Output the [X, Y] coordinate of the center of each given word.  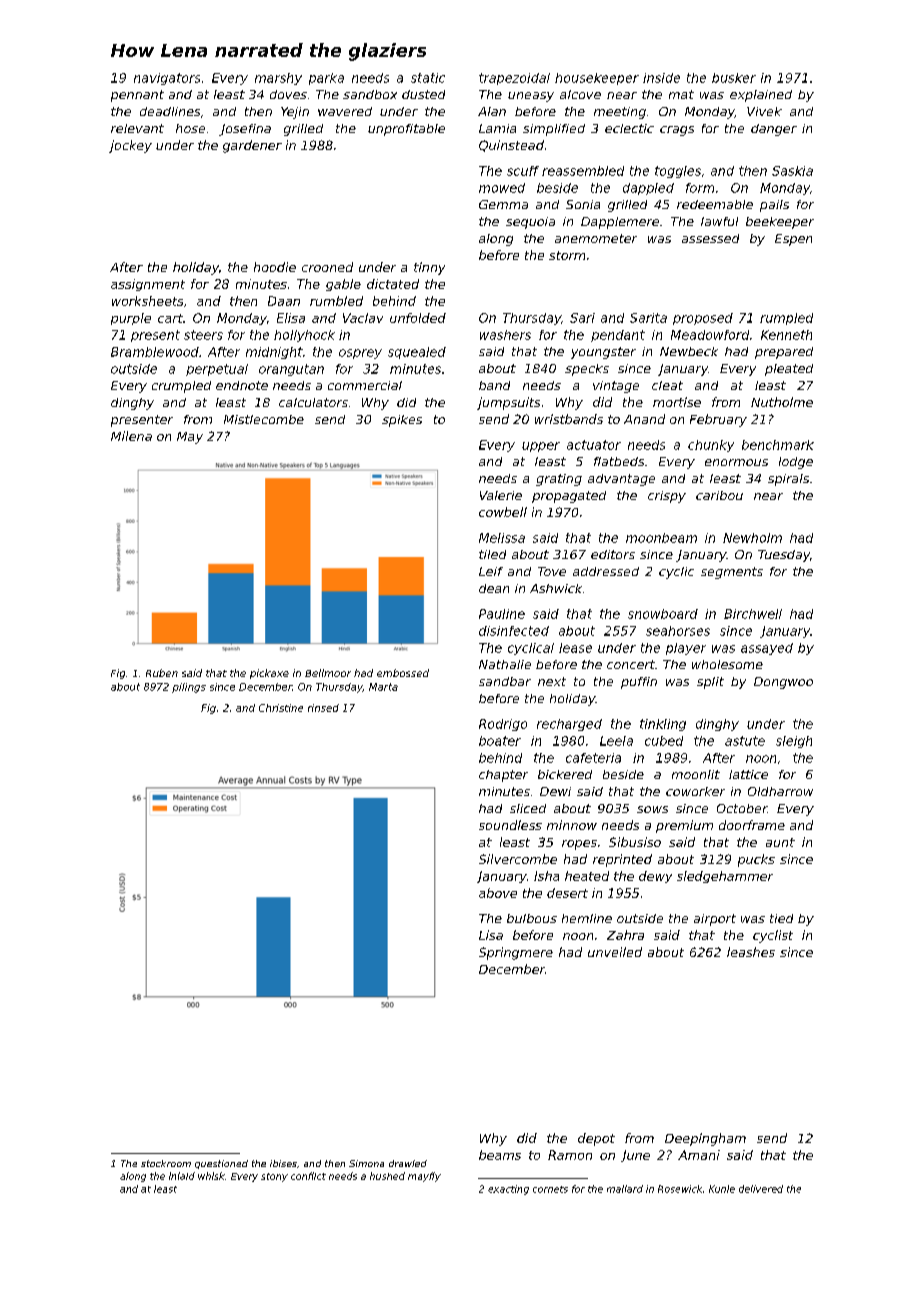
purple [131, 319]
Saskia [792, 171]
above [498, 893]
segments [732, 573]
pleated [789, 370]
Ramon [570, 1155]
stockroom [166, 1163]
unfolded [418, 318]
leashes [751, 952]
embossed [403, 673]
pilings [189, 688]
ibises [283, 1163]
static [428, 78]
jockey [130, 146]
